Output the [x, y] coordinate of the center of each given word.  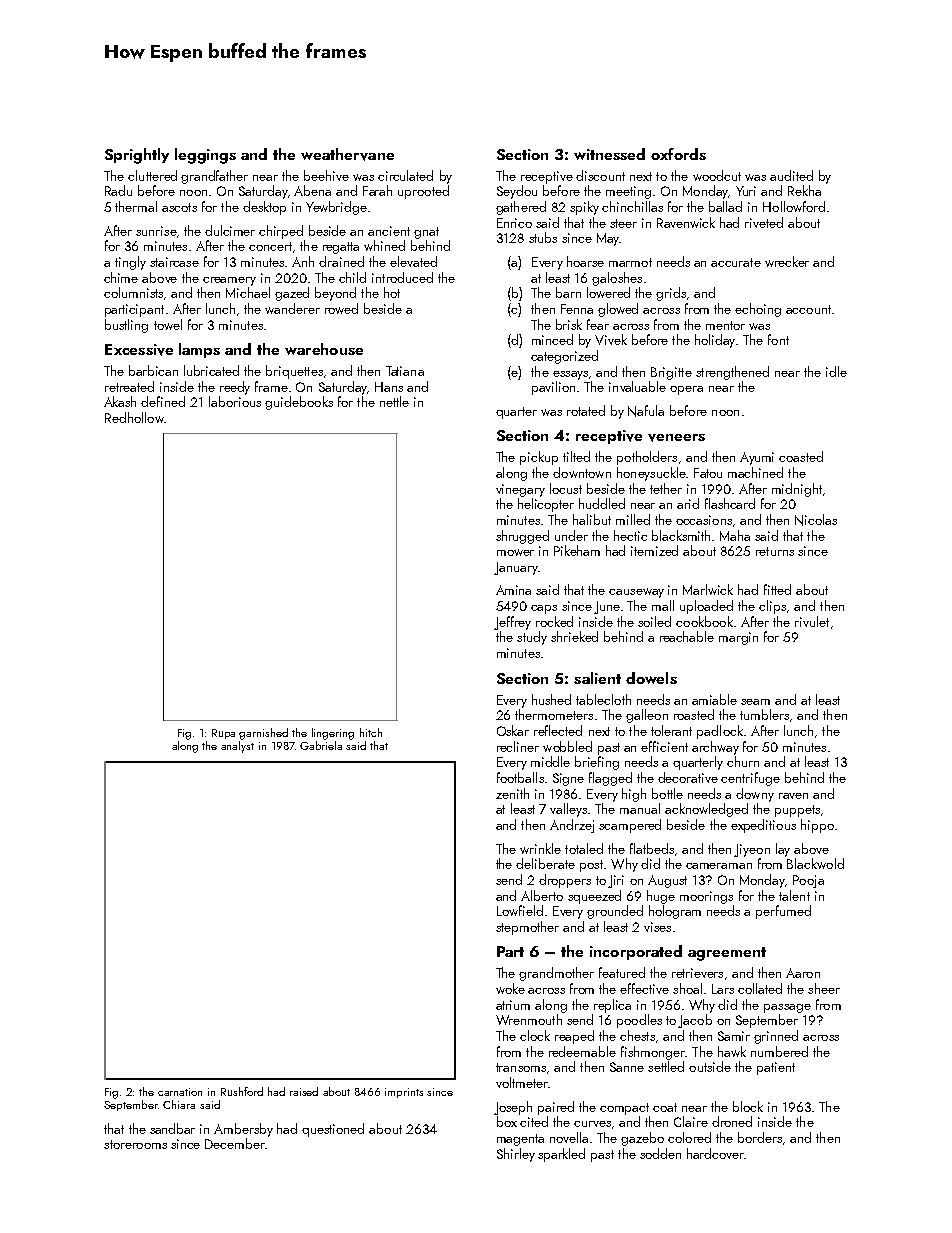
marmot [630, 262]
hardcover [715, 1153]
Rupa [223, 734]
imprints [404, 1093]
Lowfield [520, 910]
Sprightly [137, 156]
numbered [779, 1051]
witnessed [609, 154]
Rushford [242, 1091]
